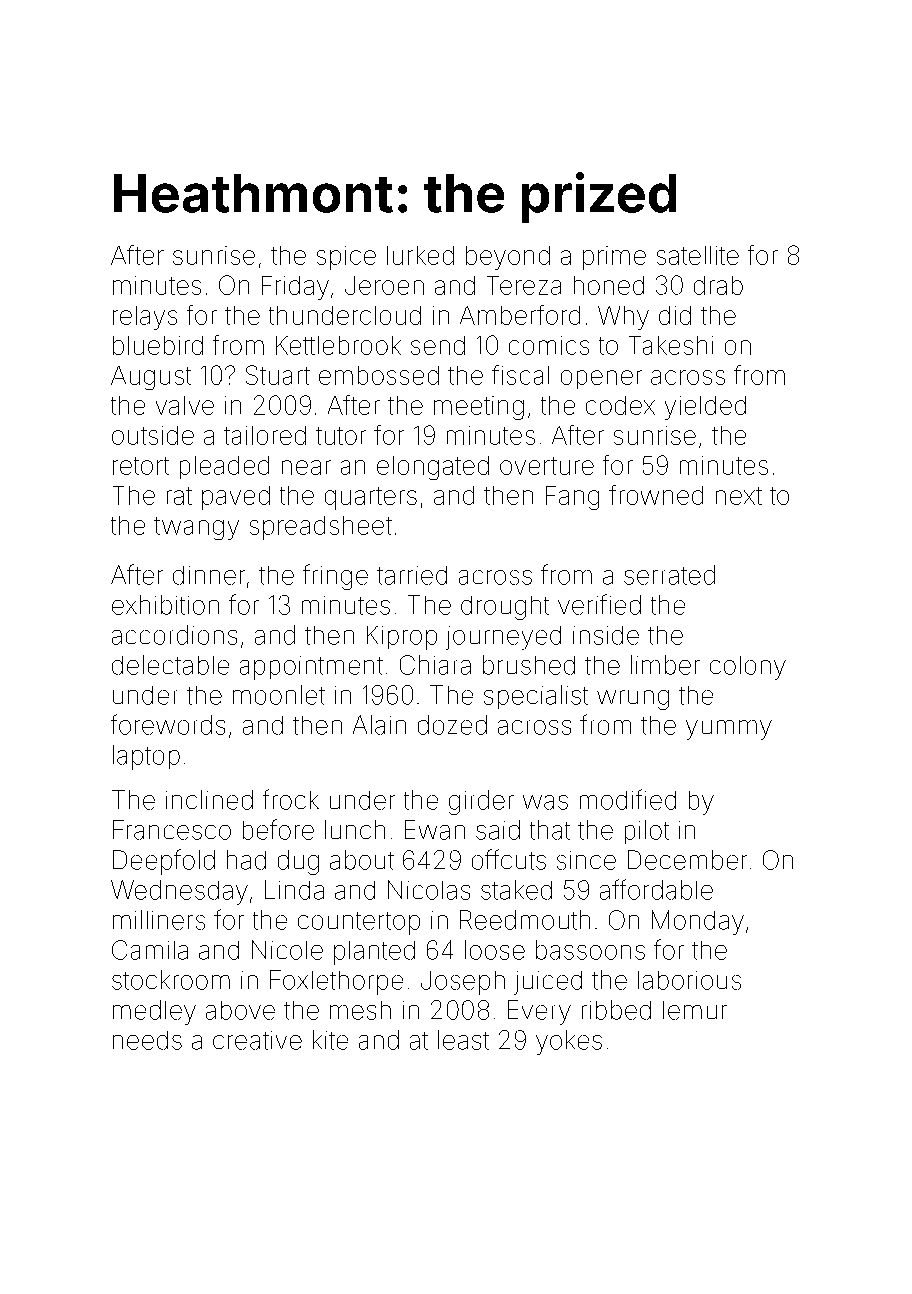 This screenshot has height=1294, width=912. Describe the element at coordinates (525, 920) in the screenshot. I see `Reedmouth` at that location.
